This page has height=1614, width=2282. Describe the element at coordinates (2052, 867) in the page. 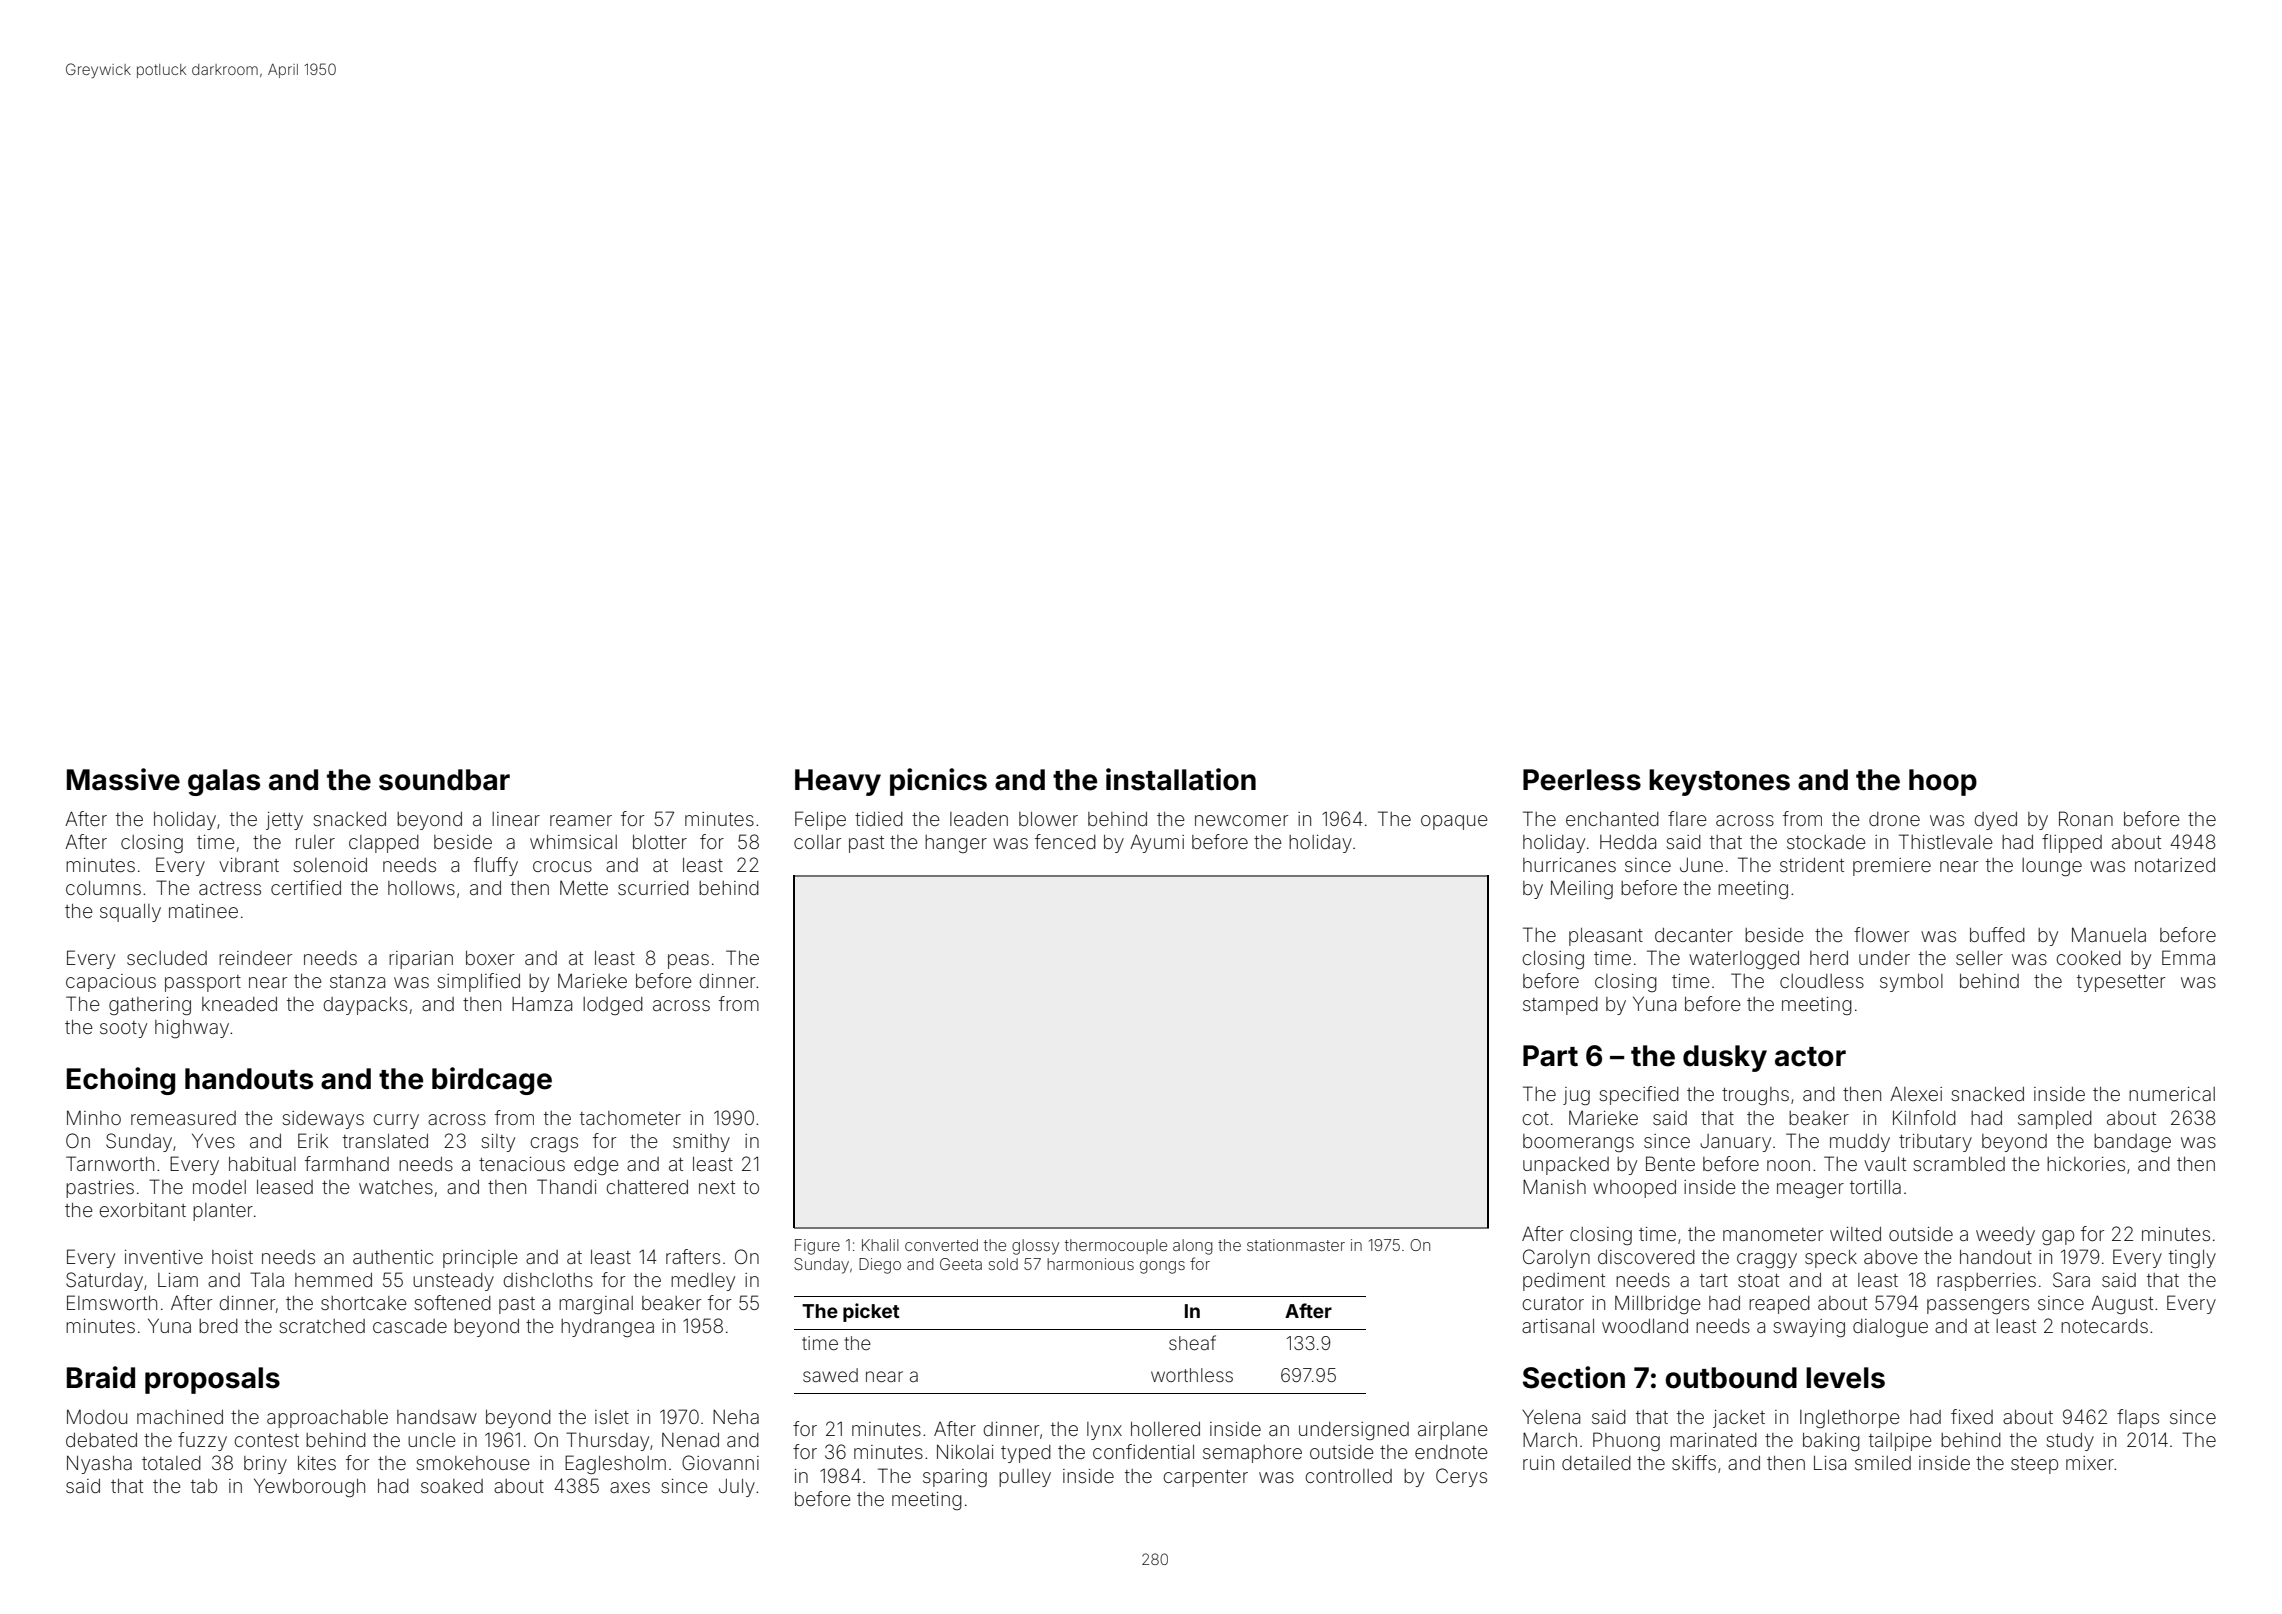

I see `lounge` at that location.
